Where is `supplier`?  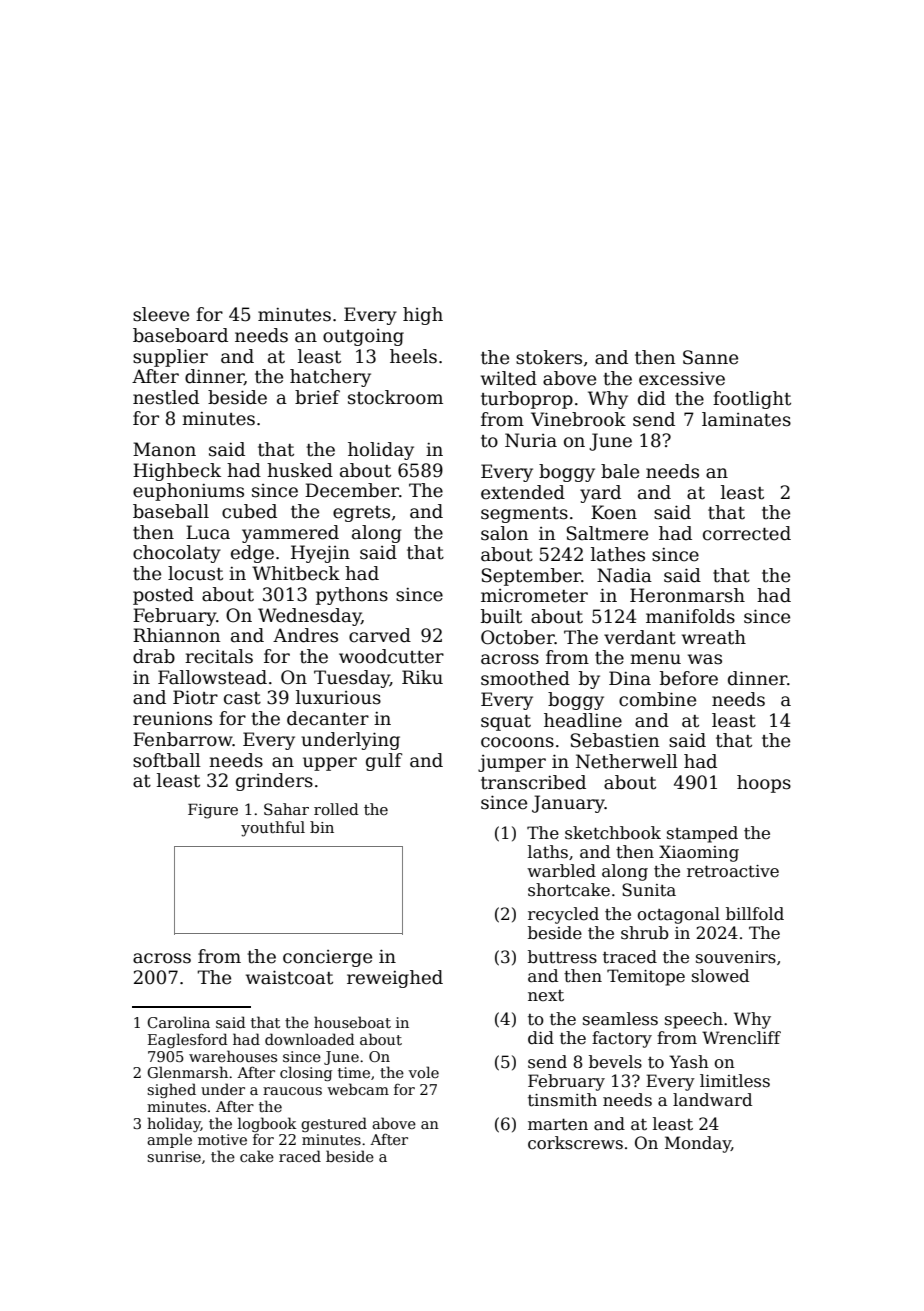
supplier is located at coordinates (170, 358).
